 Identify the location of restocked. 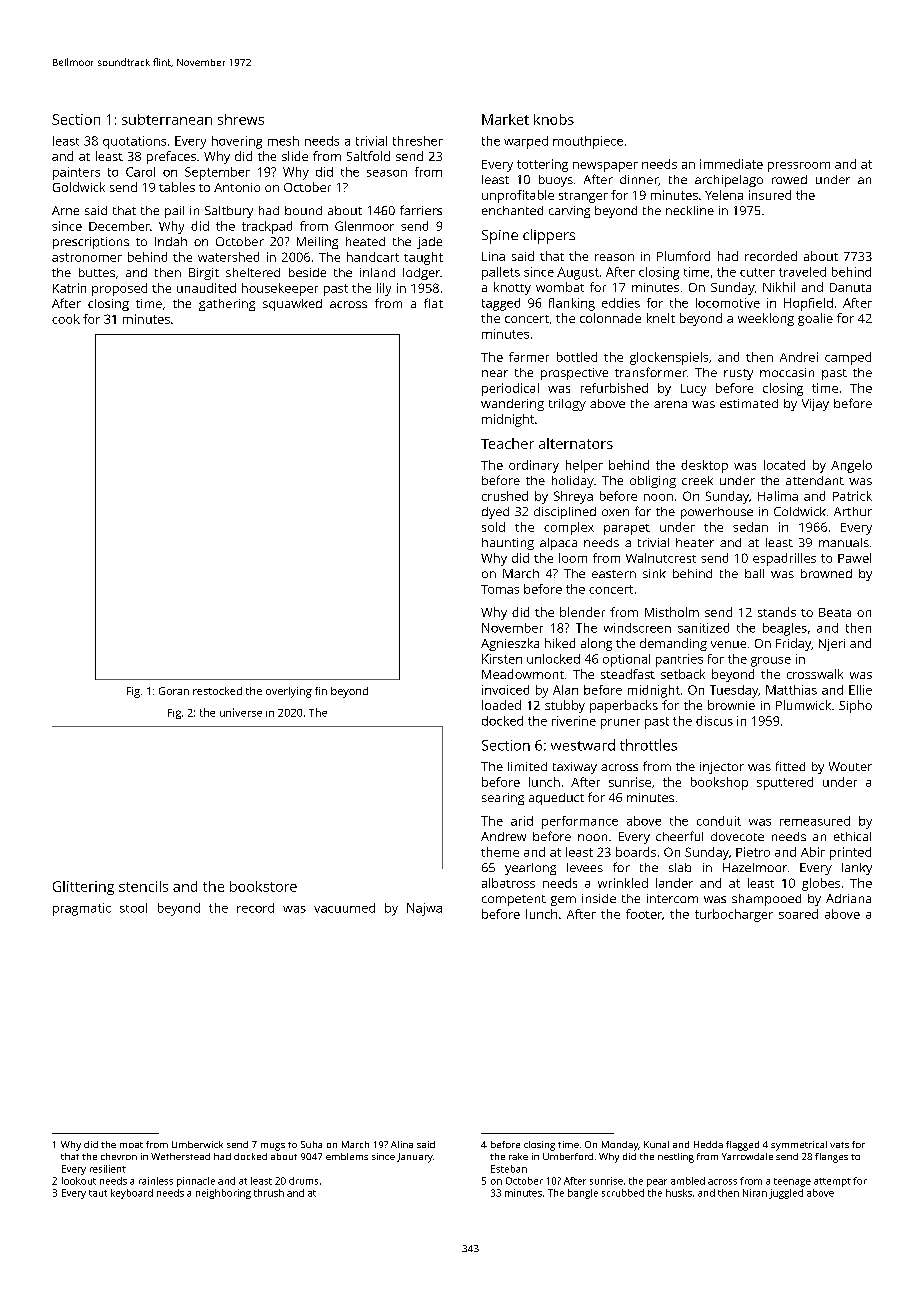
(217, 691).
